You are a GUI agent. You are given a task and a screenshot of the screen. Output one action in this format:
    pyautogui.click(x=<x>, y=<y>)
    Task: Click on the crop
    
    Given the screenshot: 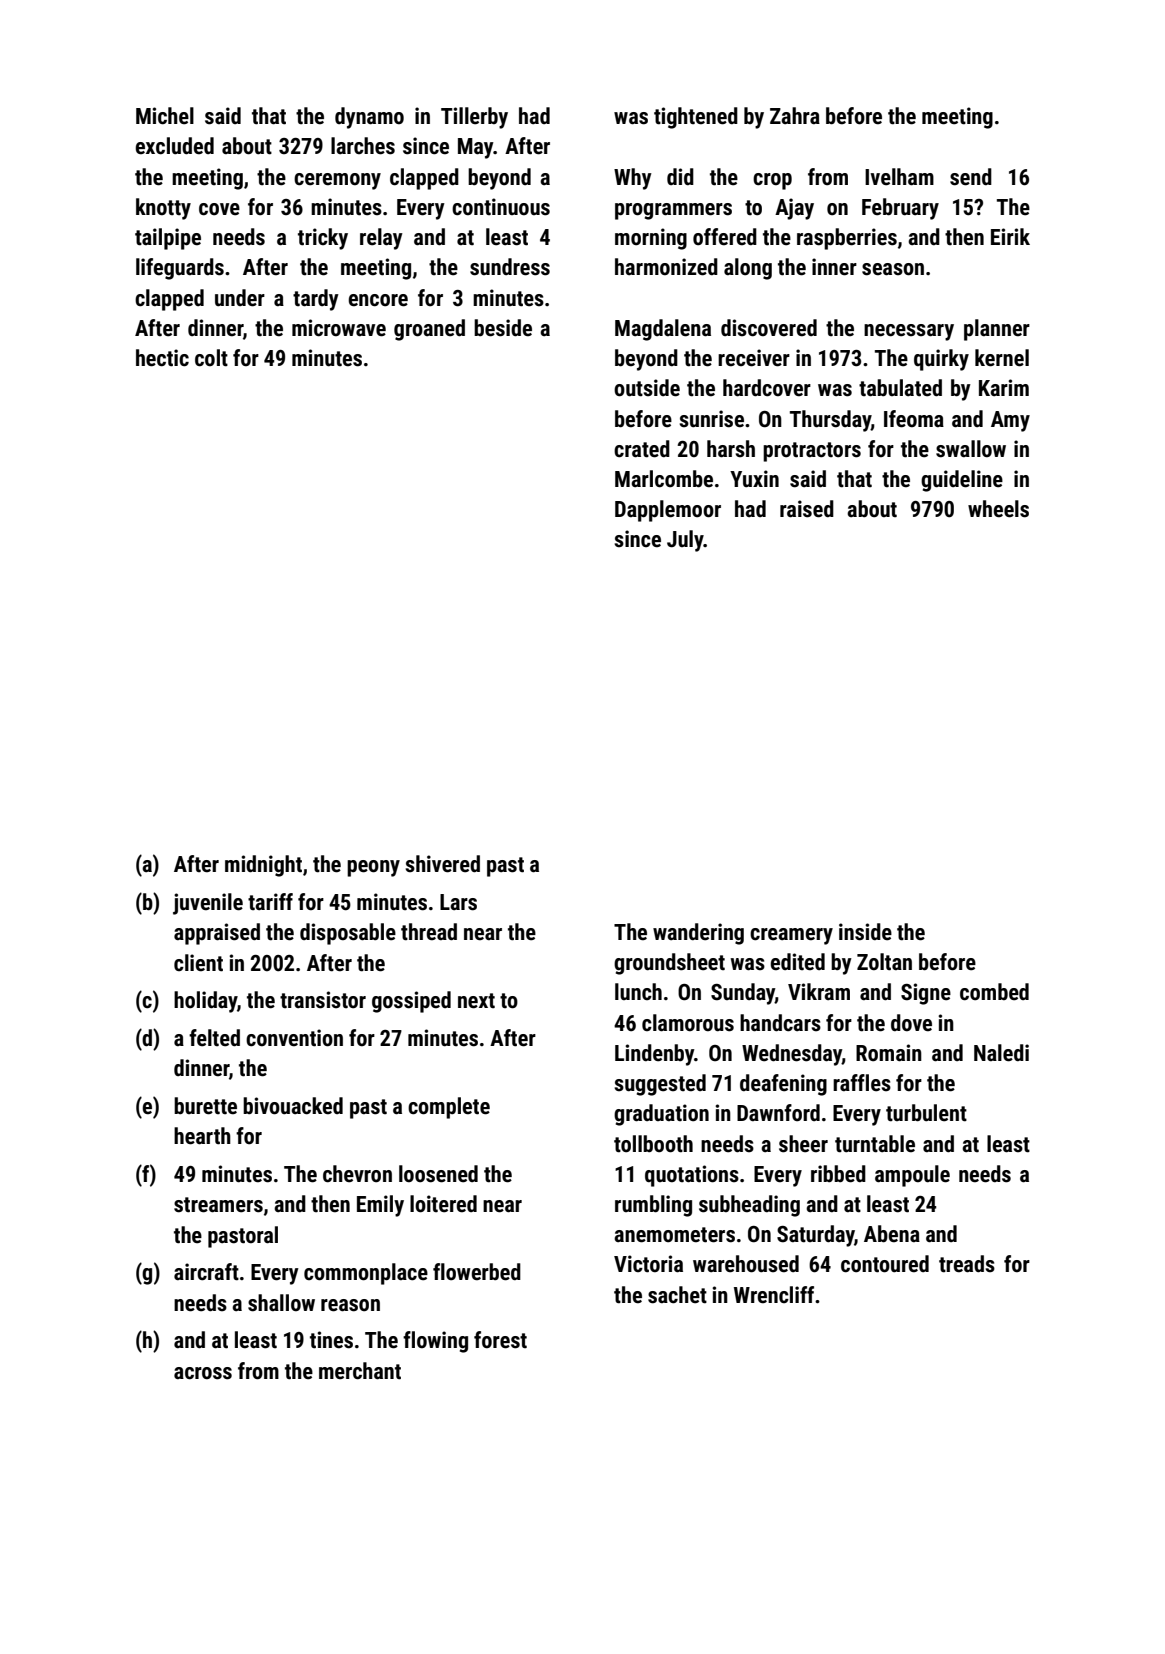 What is the action you would take?
    pyautogui.click(x=772, y=181)
